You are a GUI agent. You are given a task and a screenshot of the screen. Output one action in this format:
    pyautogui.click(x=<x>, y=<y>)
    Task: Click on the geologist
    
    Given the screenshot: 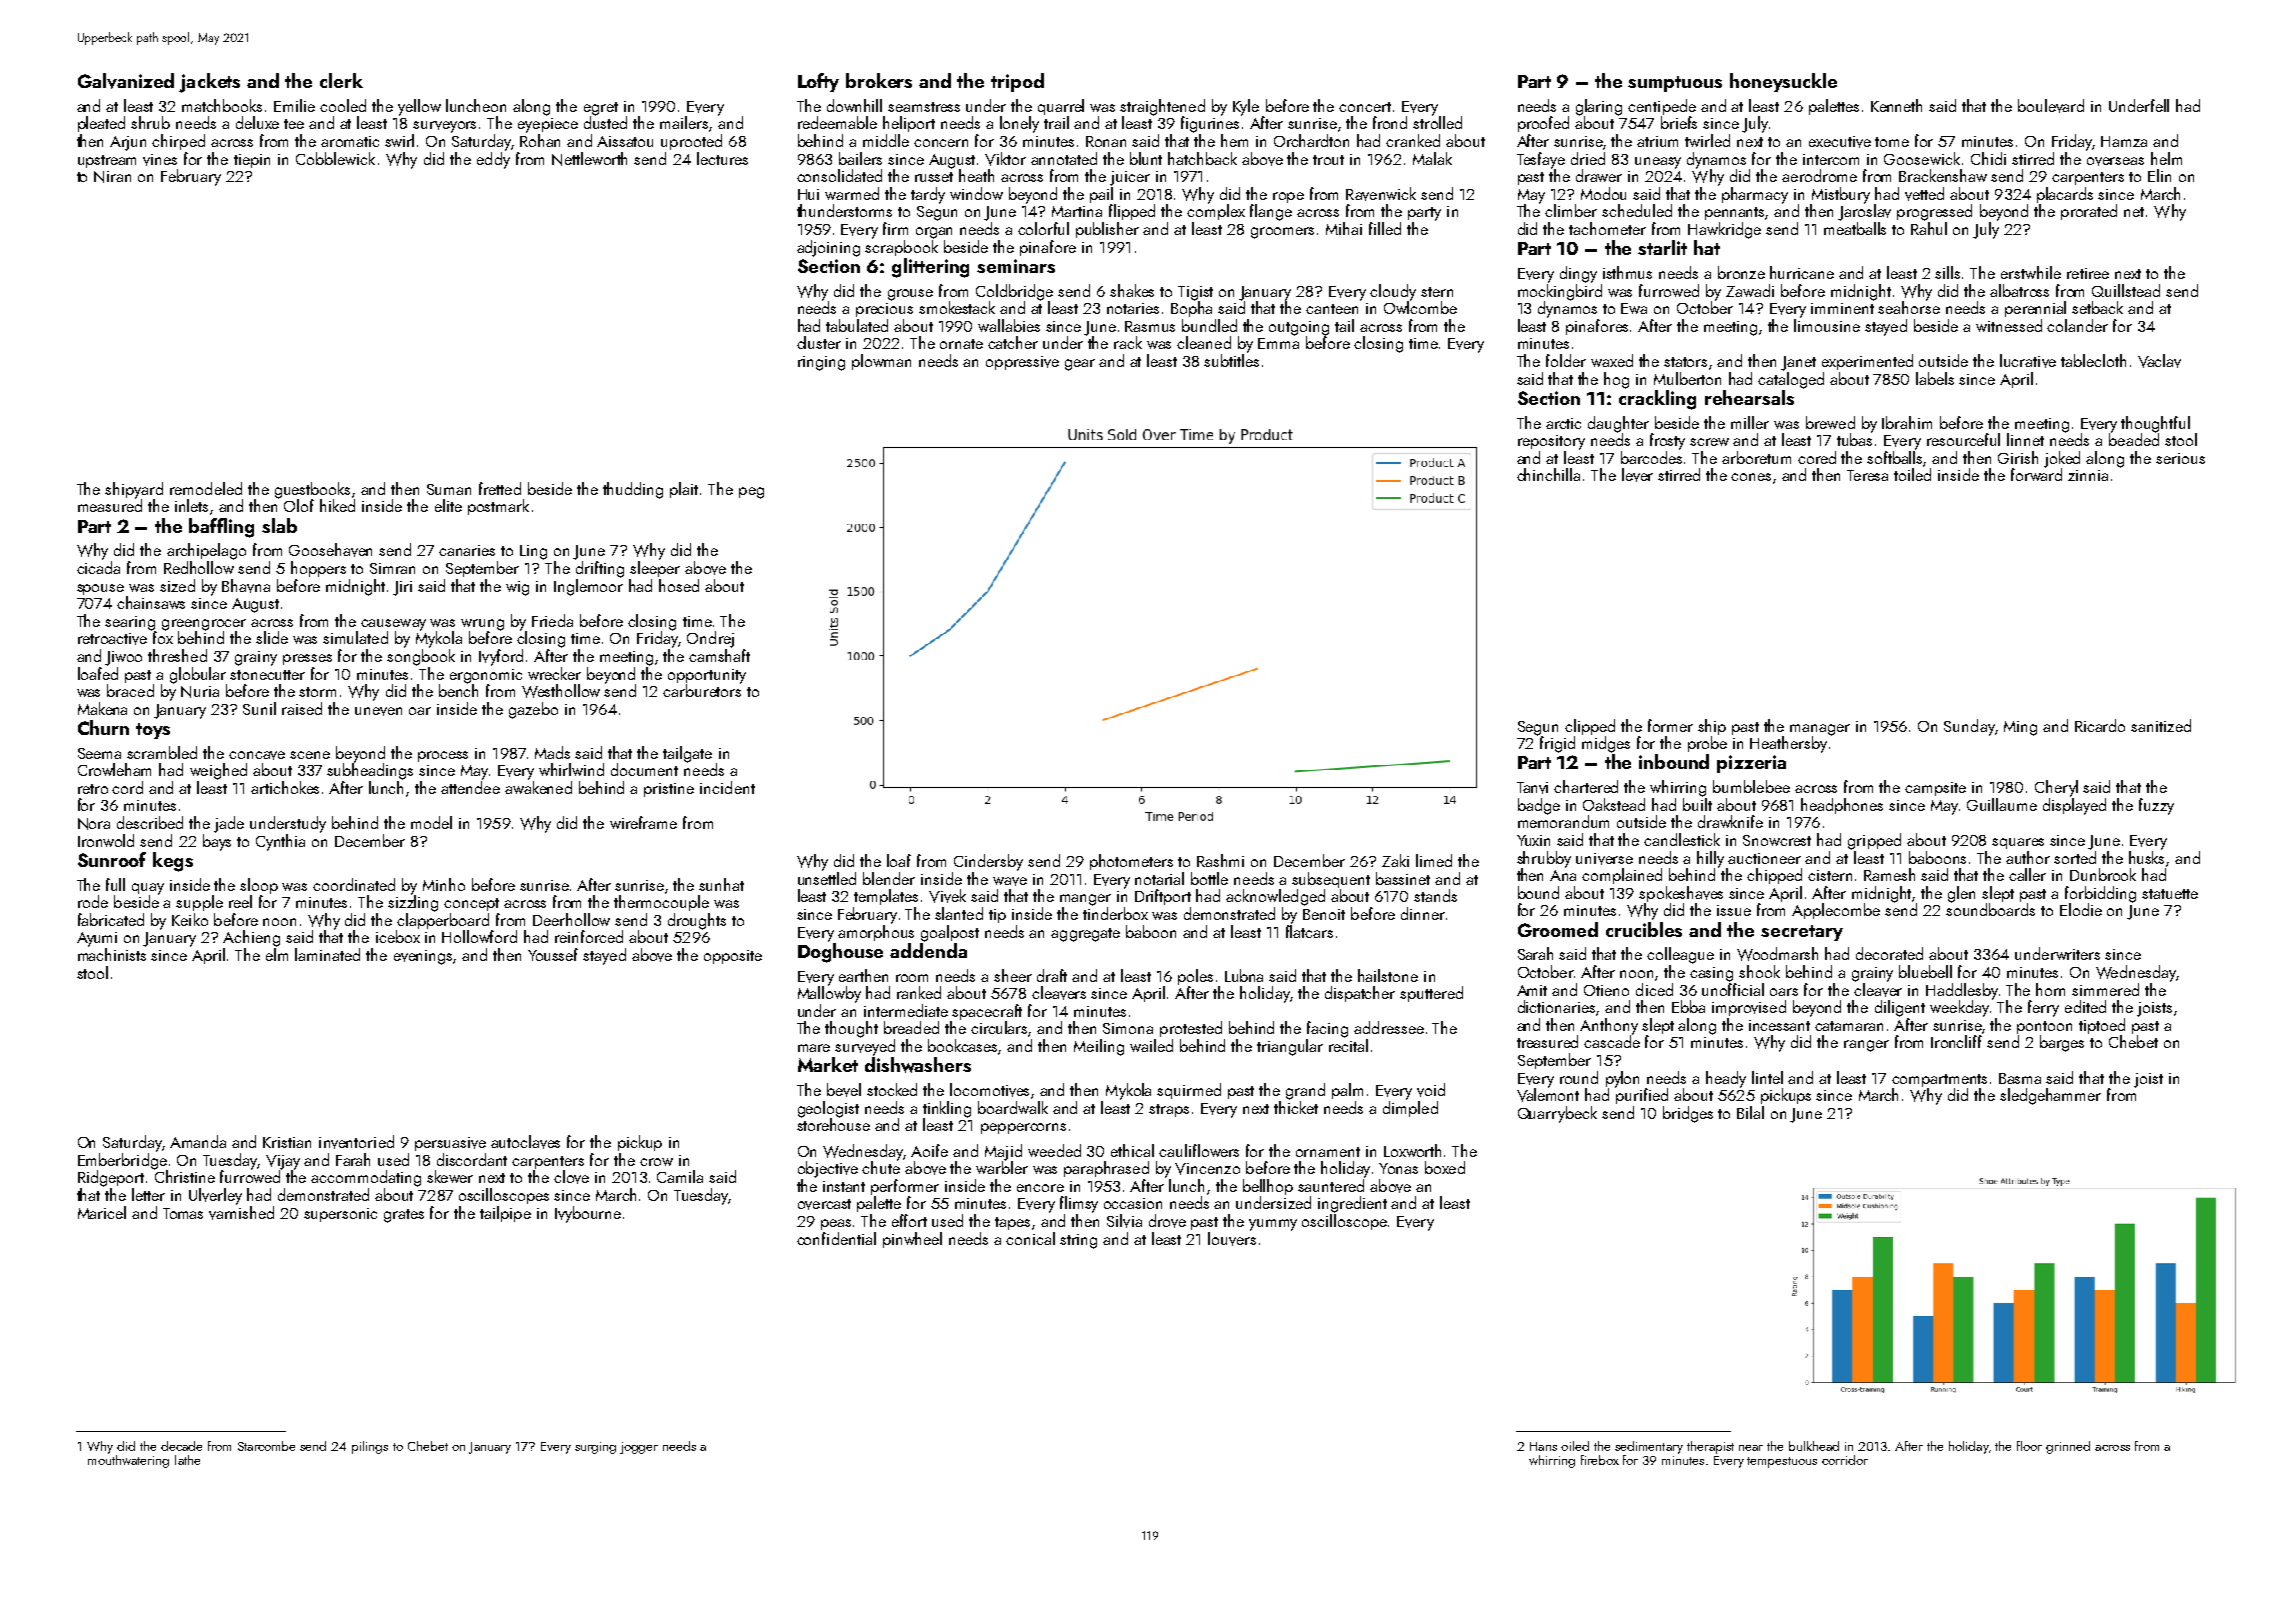 What is the action you would take?
    pyautogui.click(x=828, y=1109)
